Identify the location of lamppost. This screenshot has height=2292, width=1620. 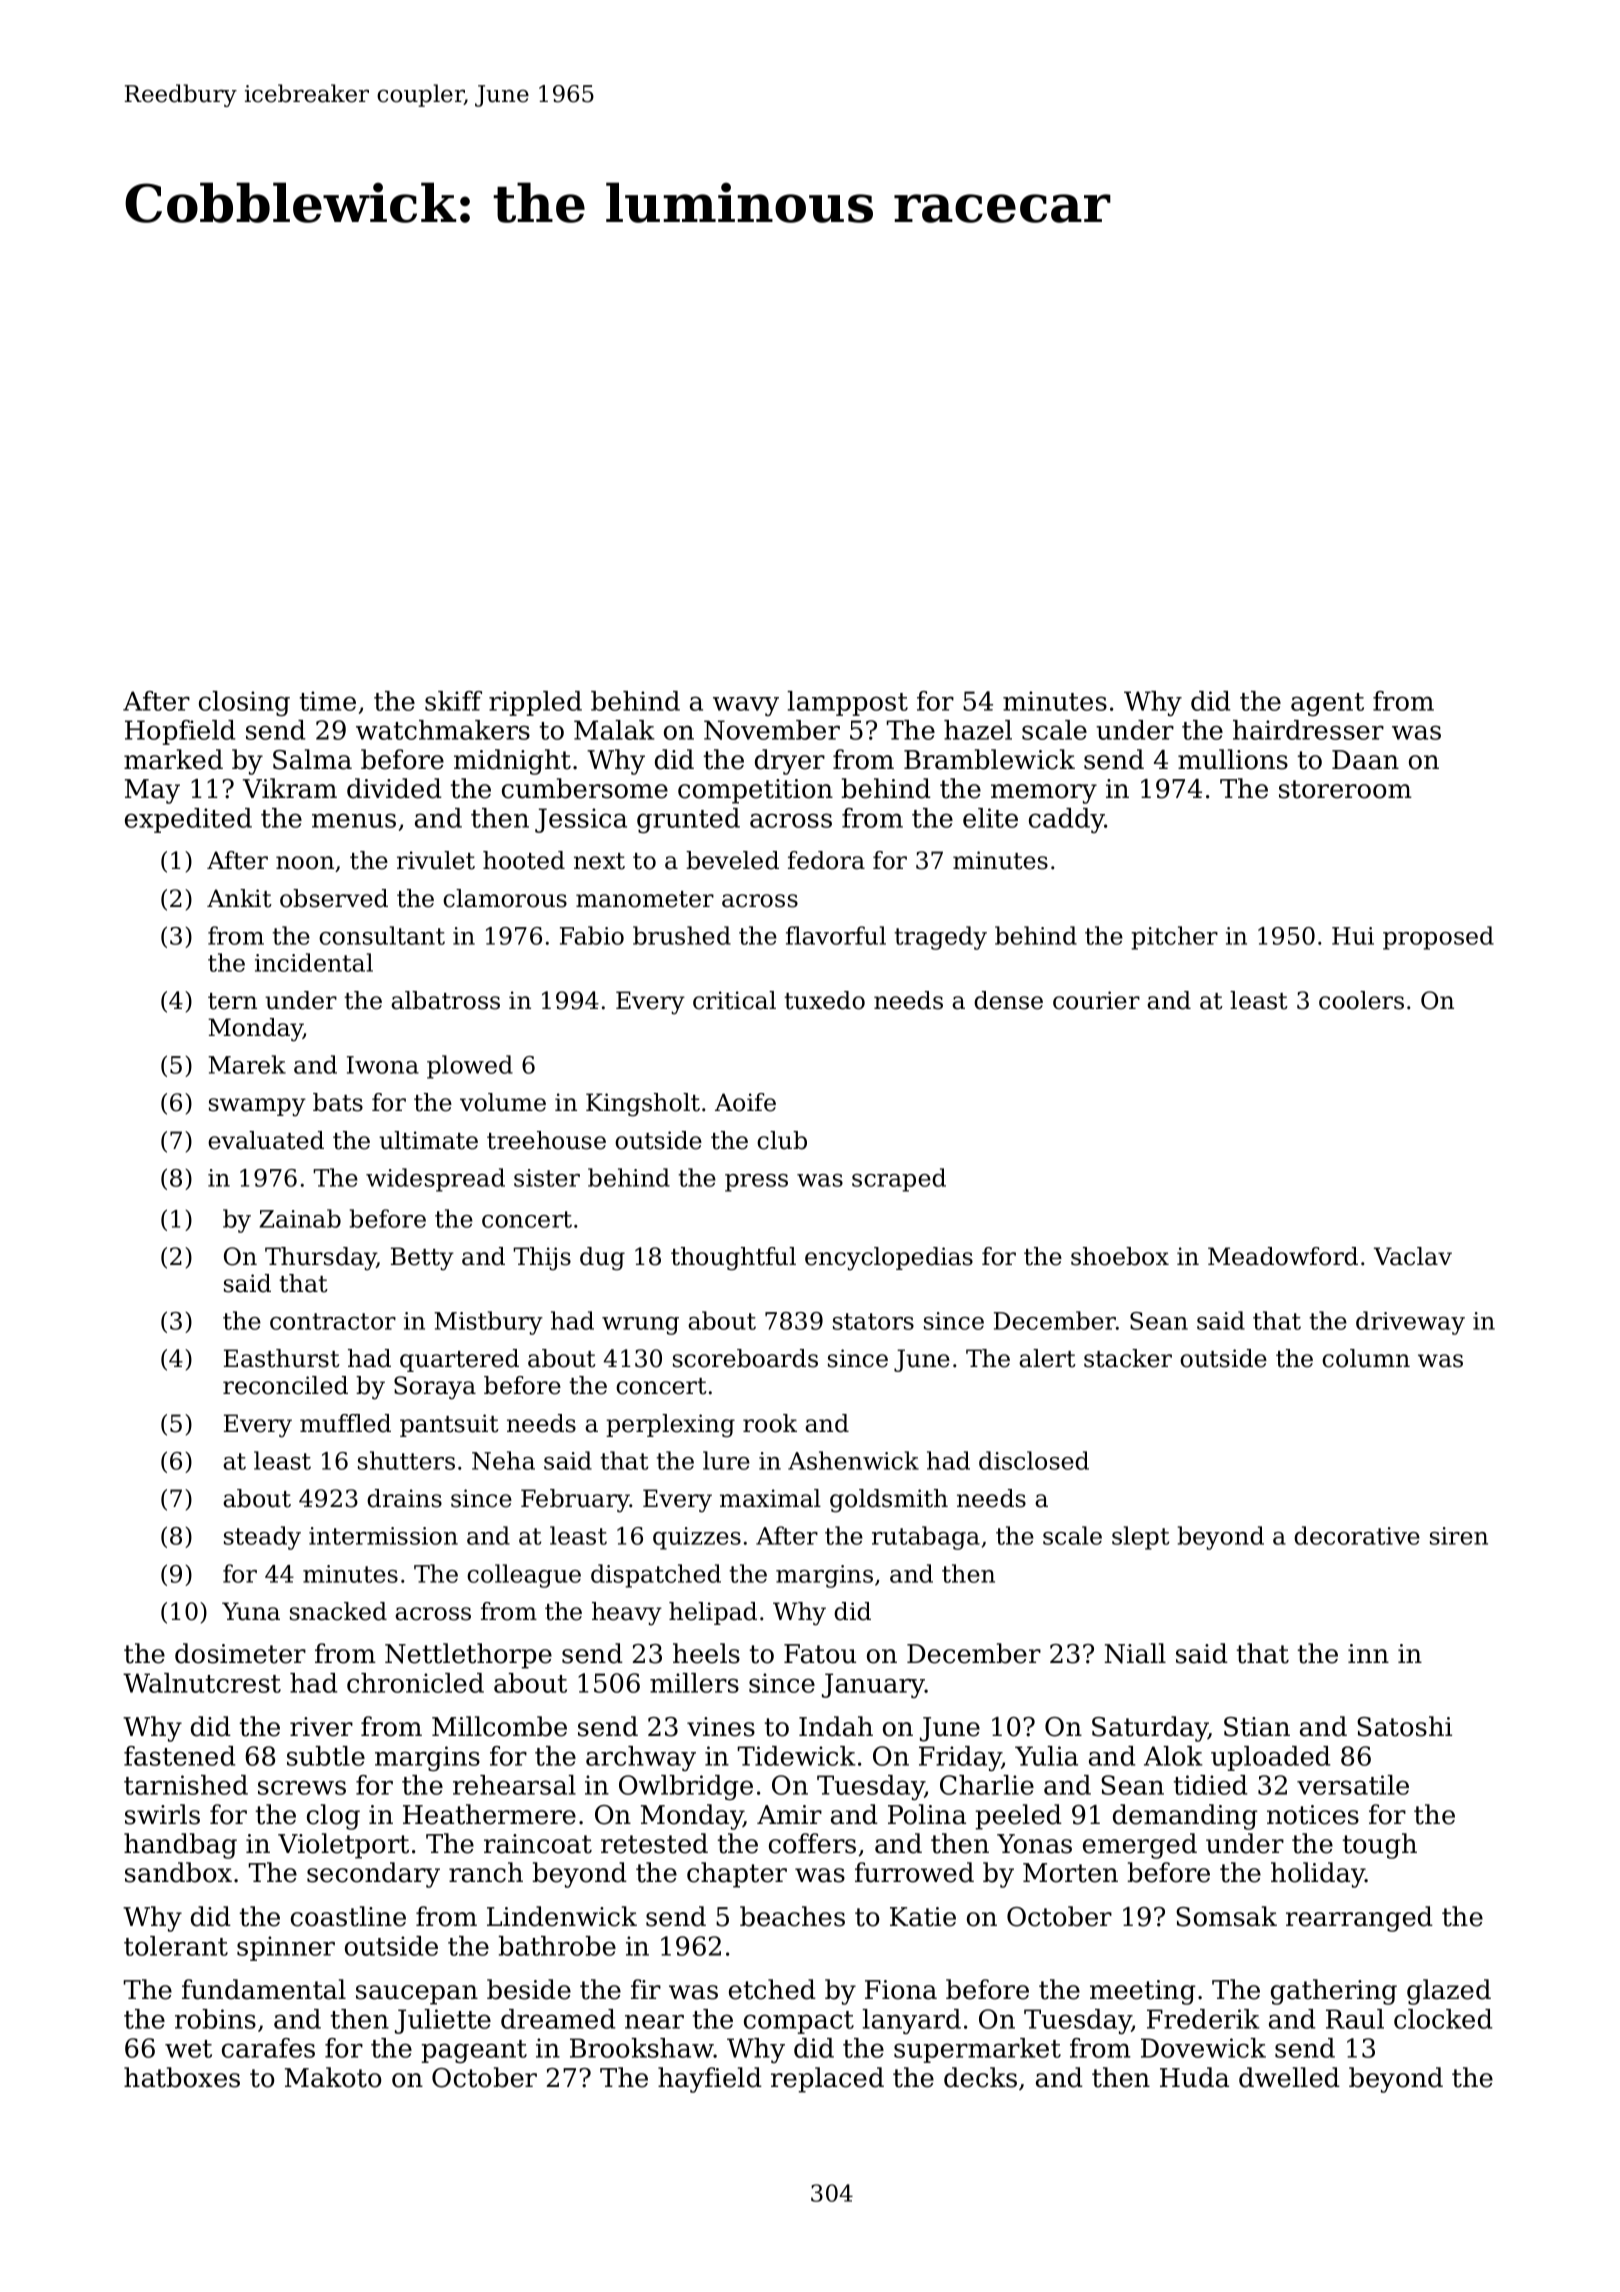
(847, 703).
